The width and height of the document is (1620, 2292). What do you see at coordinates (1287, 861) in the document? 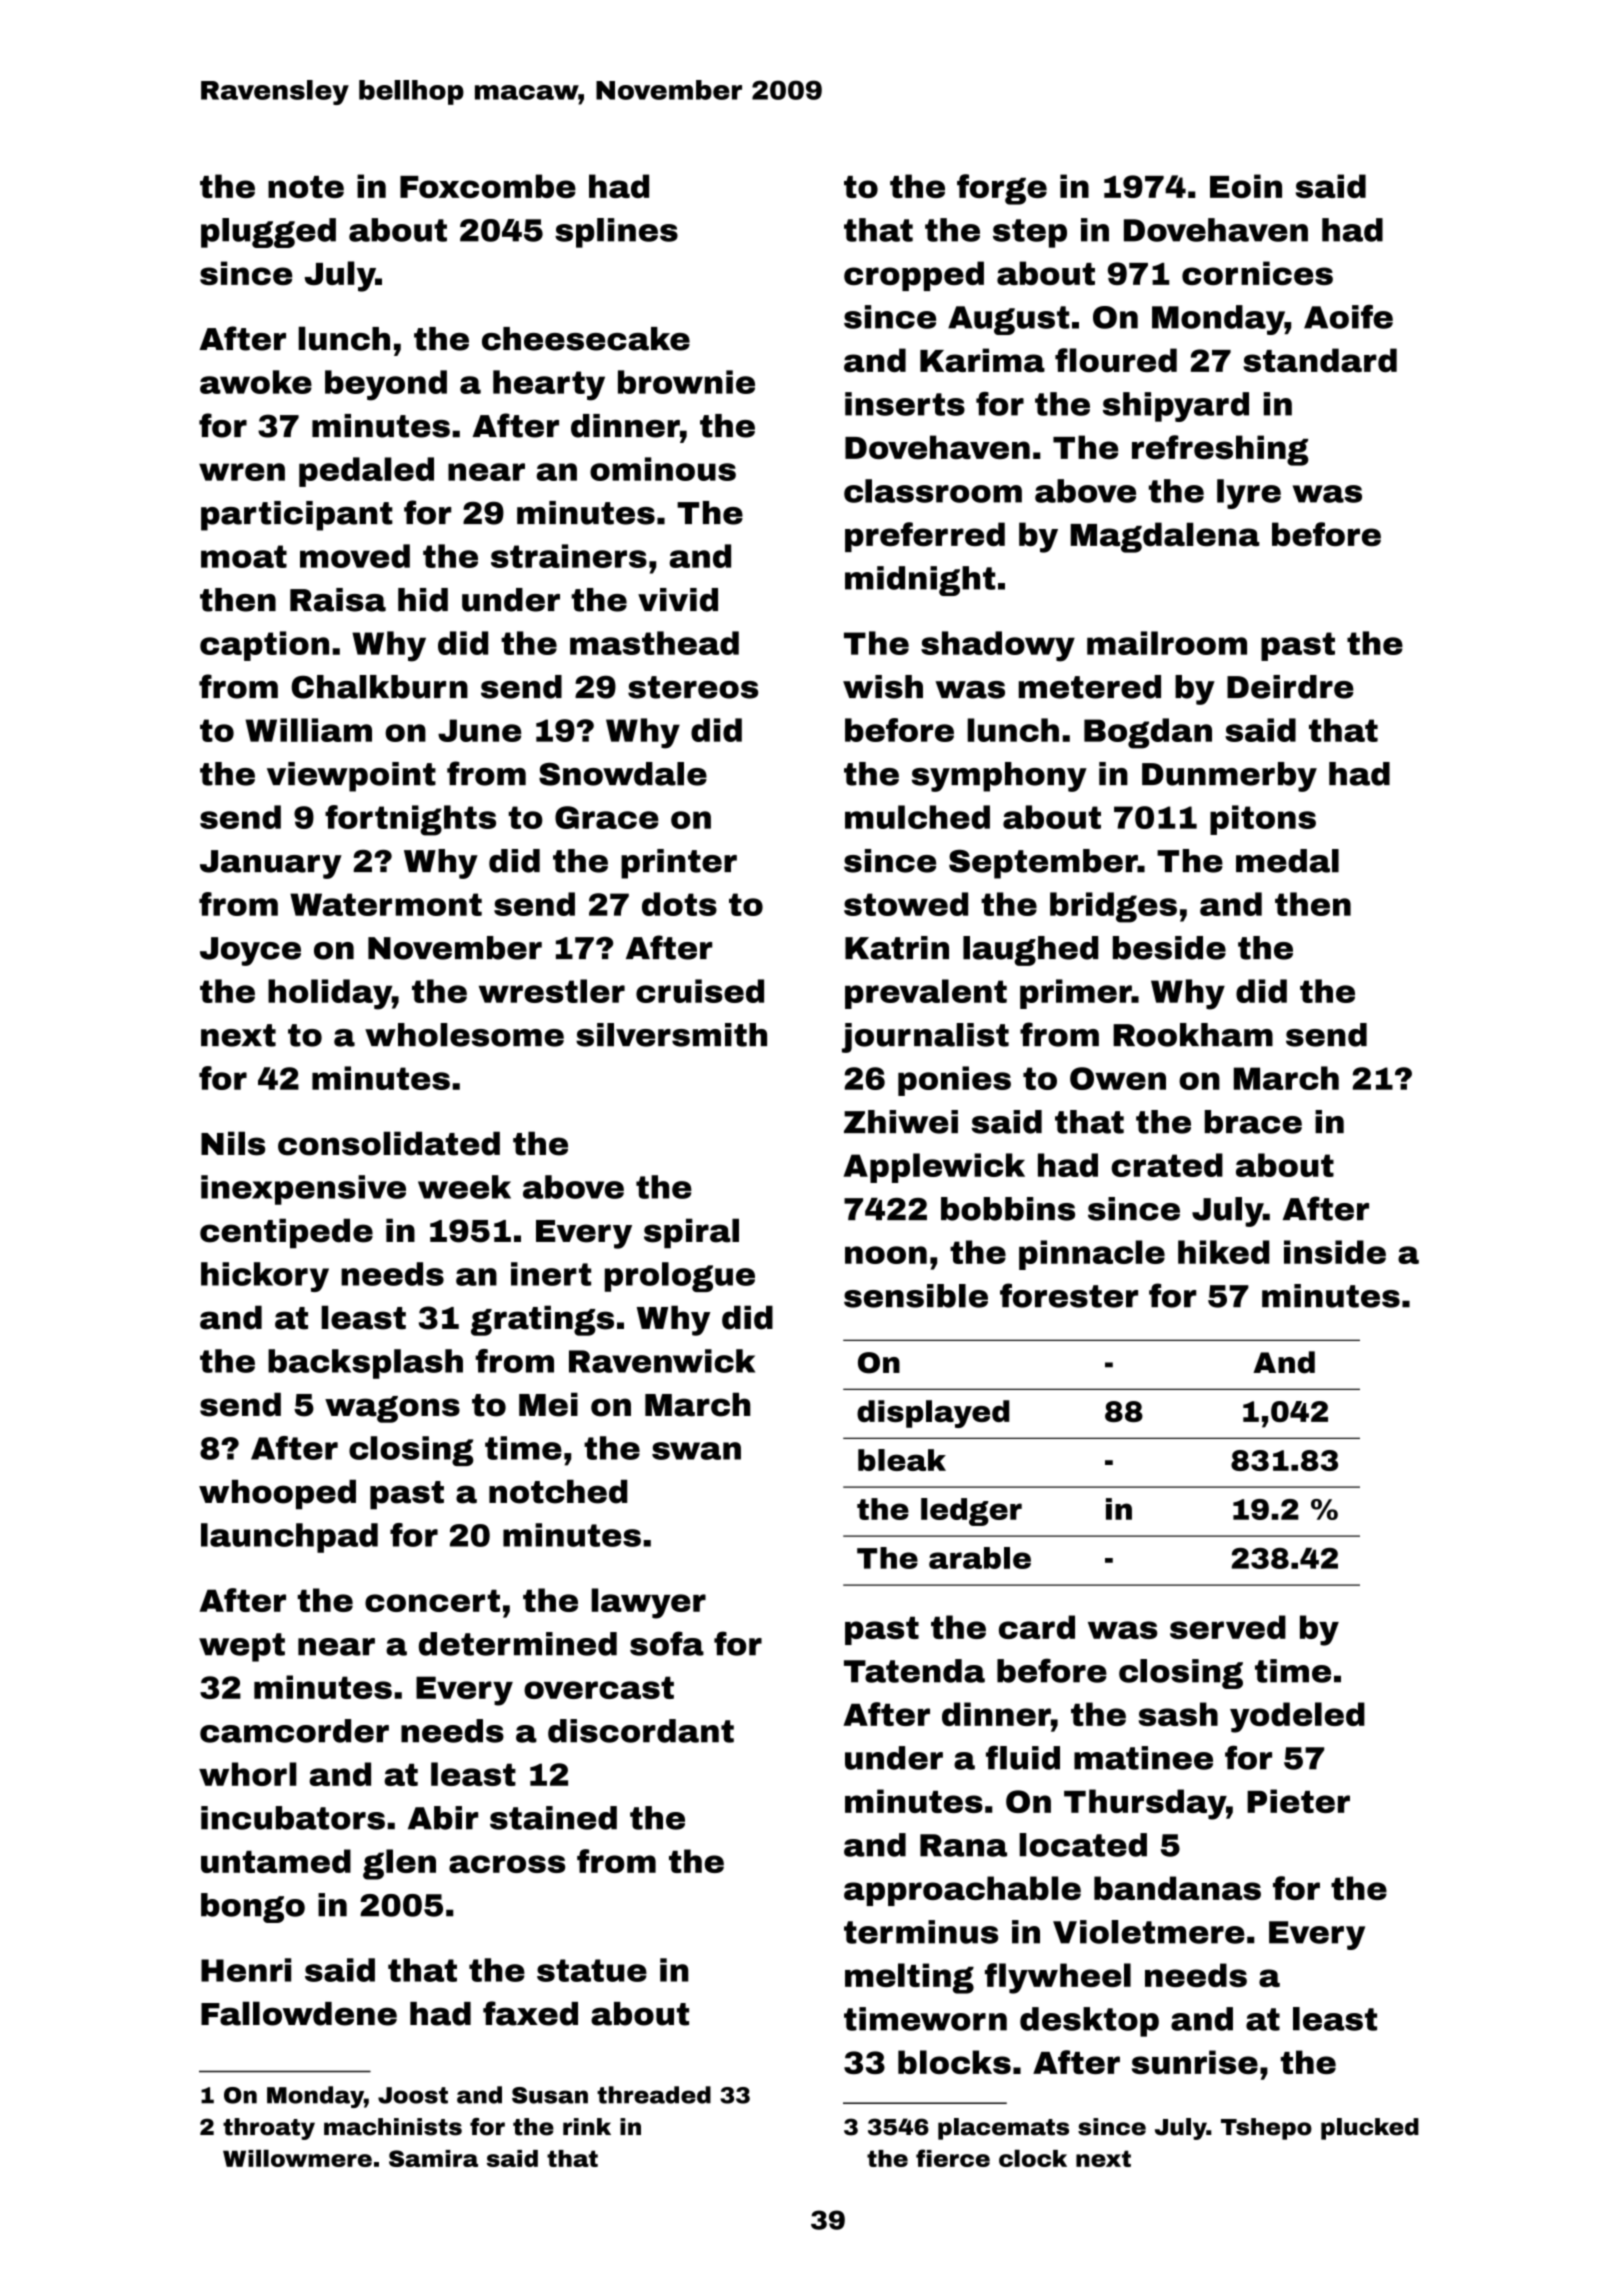
I see `medal` at bounding box center [1287, 861].
